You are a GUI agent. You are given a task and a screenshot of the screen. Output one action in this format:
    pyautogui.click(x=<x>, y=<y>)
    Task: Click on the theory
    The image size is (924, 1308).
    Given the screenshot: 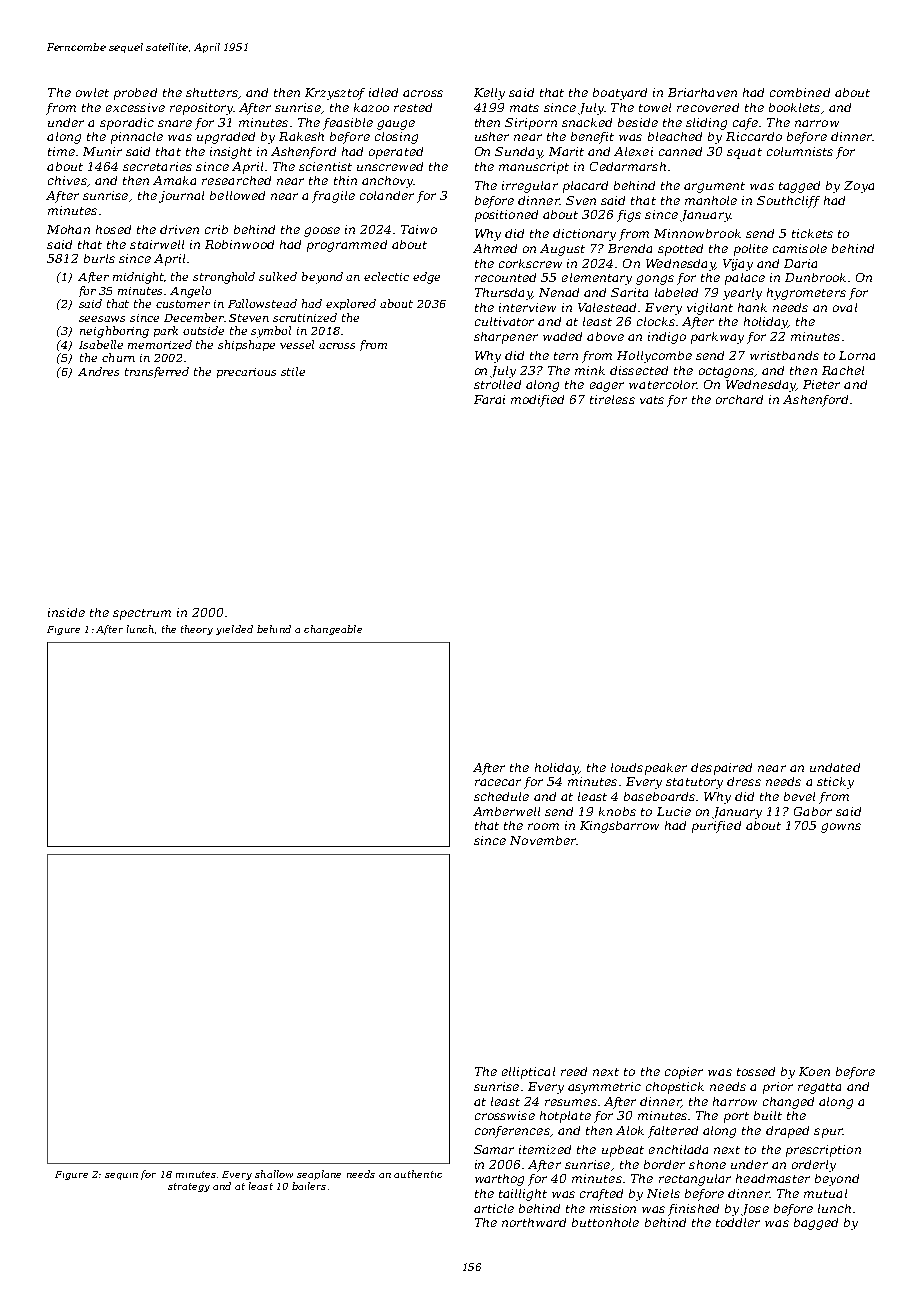 What is the action you would take?
    pyautogui.click(x=197, y=630)
